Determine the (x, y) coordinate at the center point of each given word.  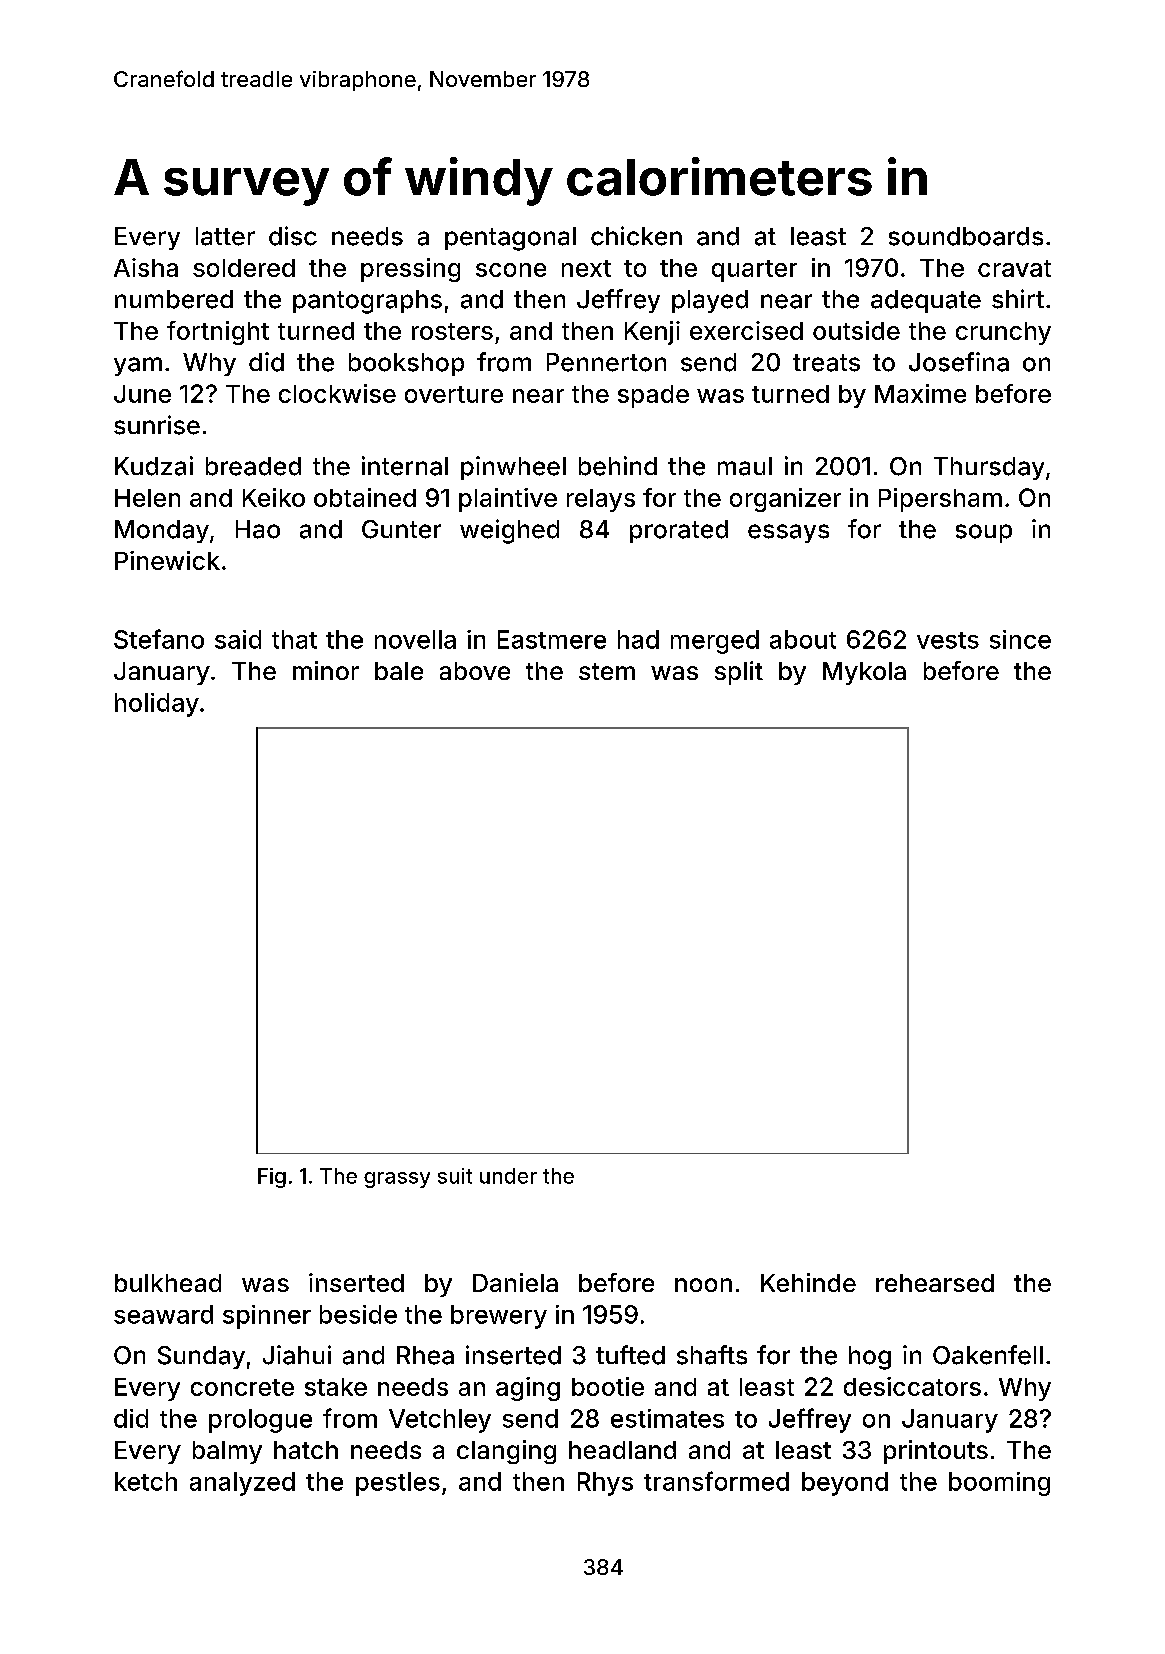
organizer (785, 500)
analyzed (242, 1484)
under (508, 1176)
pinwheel (513, 468)
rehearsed (935, 1283)
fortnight (218, 333)
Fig (272, 1178)
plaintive (508, 500)
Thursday (989, 468)
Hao (258, 529)
